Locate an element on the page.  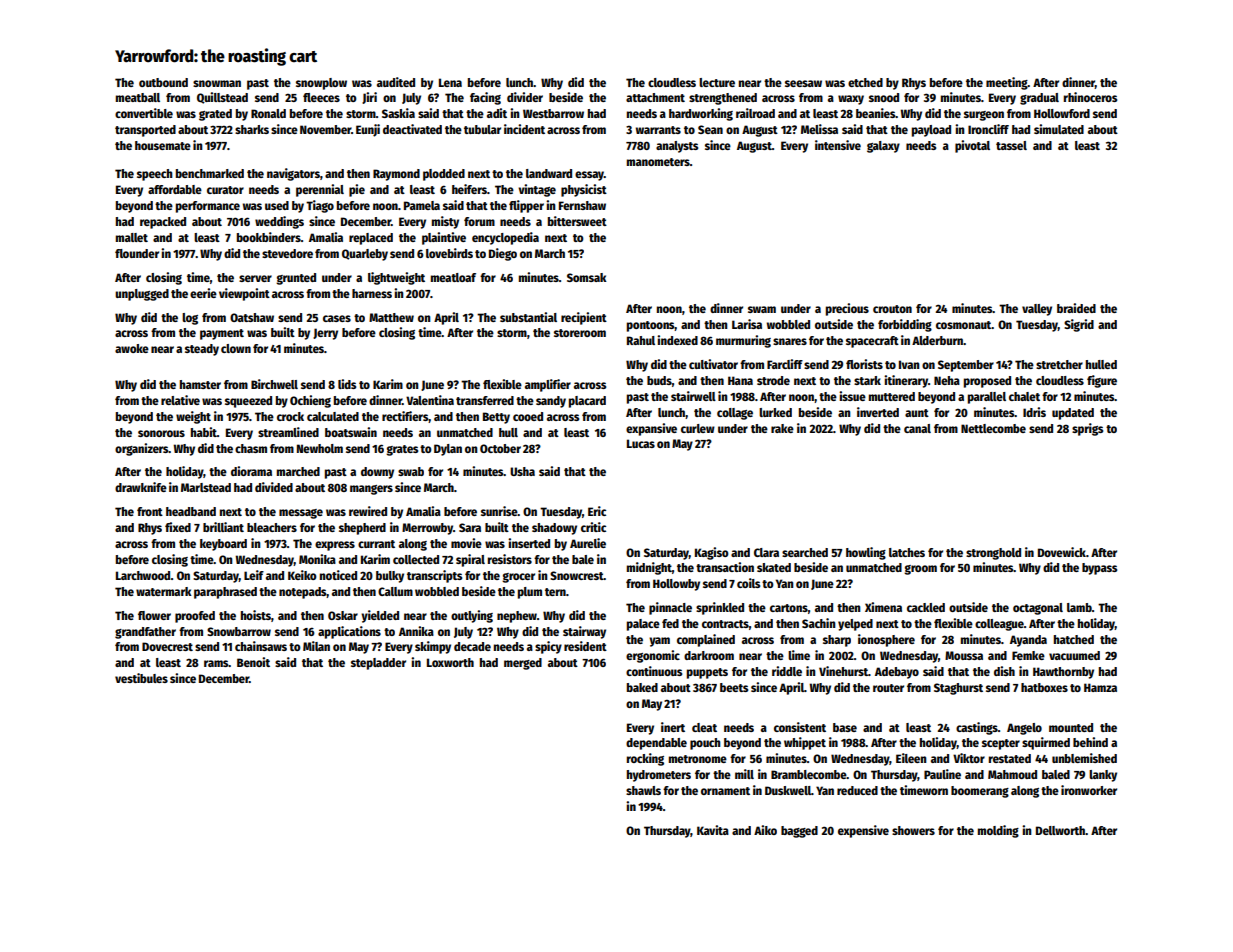
vestibules is located at coordinates (141, 678).
